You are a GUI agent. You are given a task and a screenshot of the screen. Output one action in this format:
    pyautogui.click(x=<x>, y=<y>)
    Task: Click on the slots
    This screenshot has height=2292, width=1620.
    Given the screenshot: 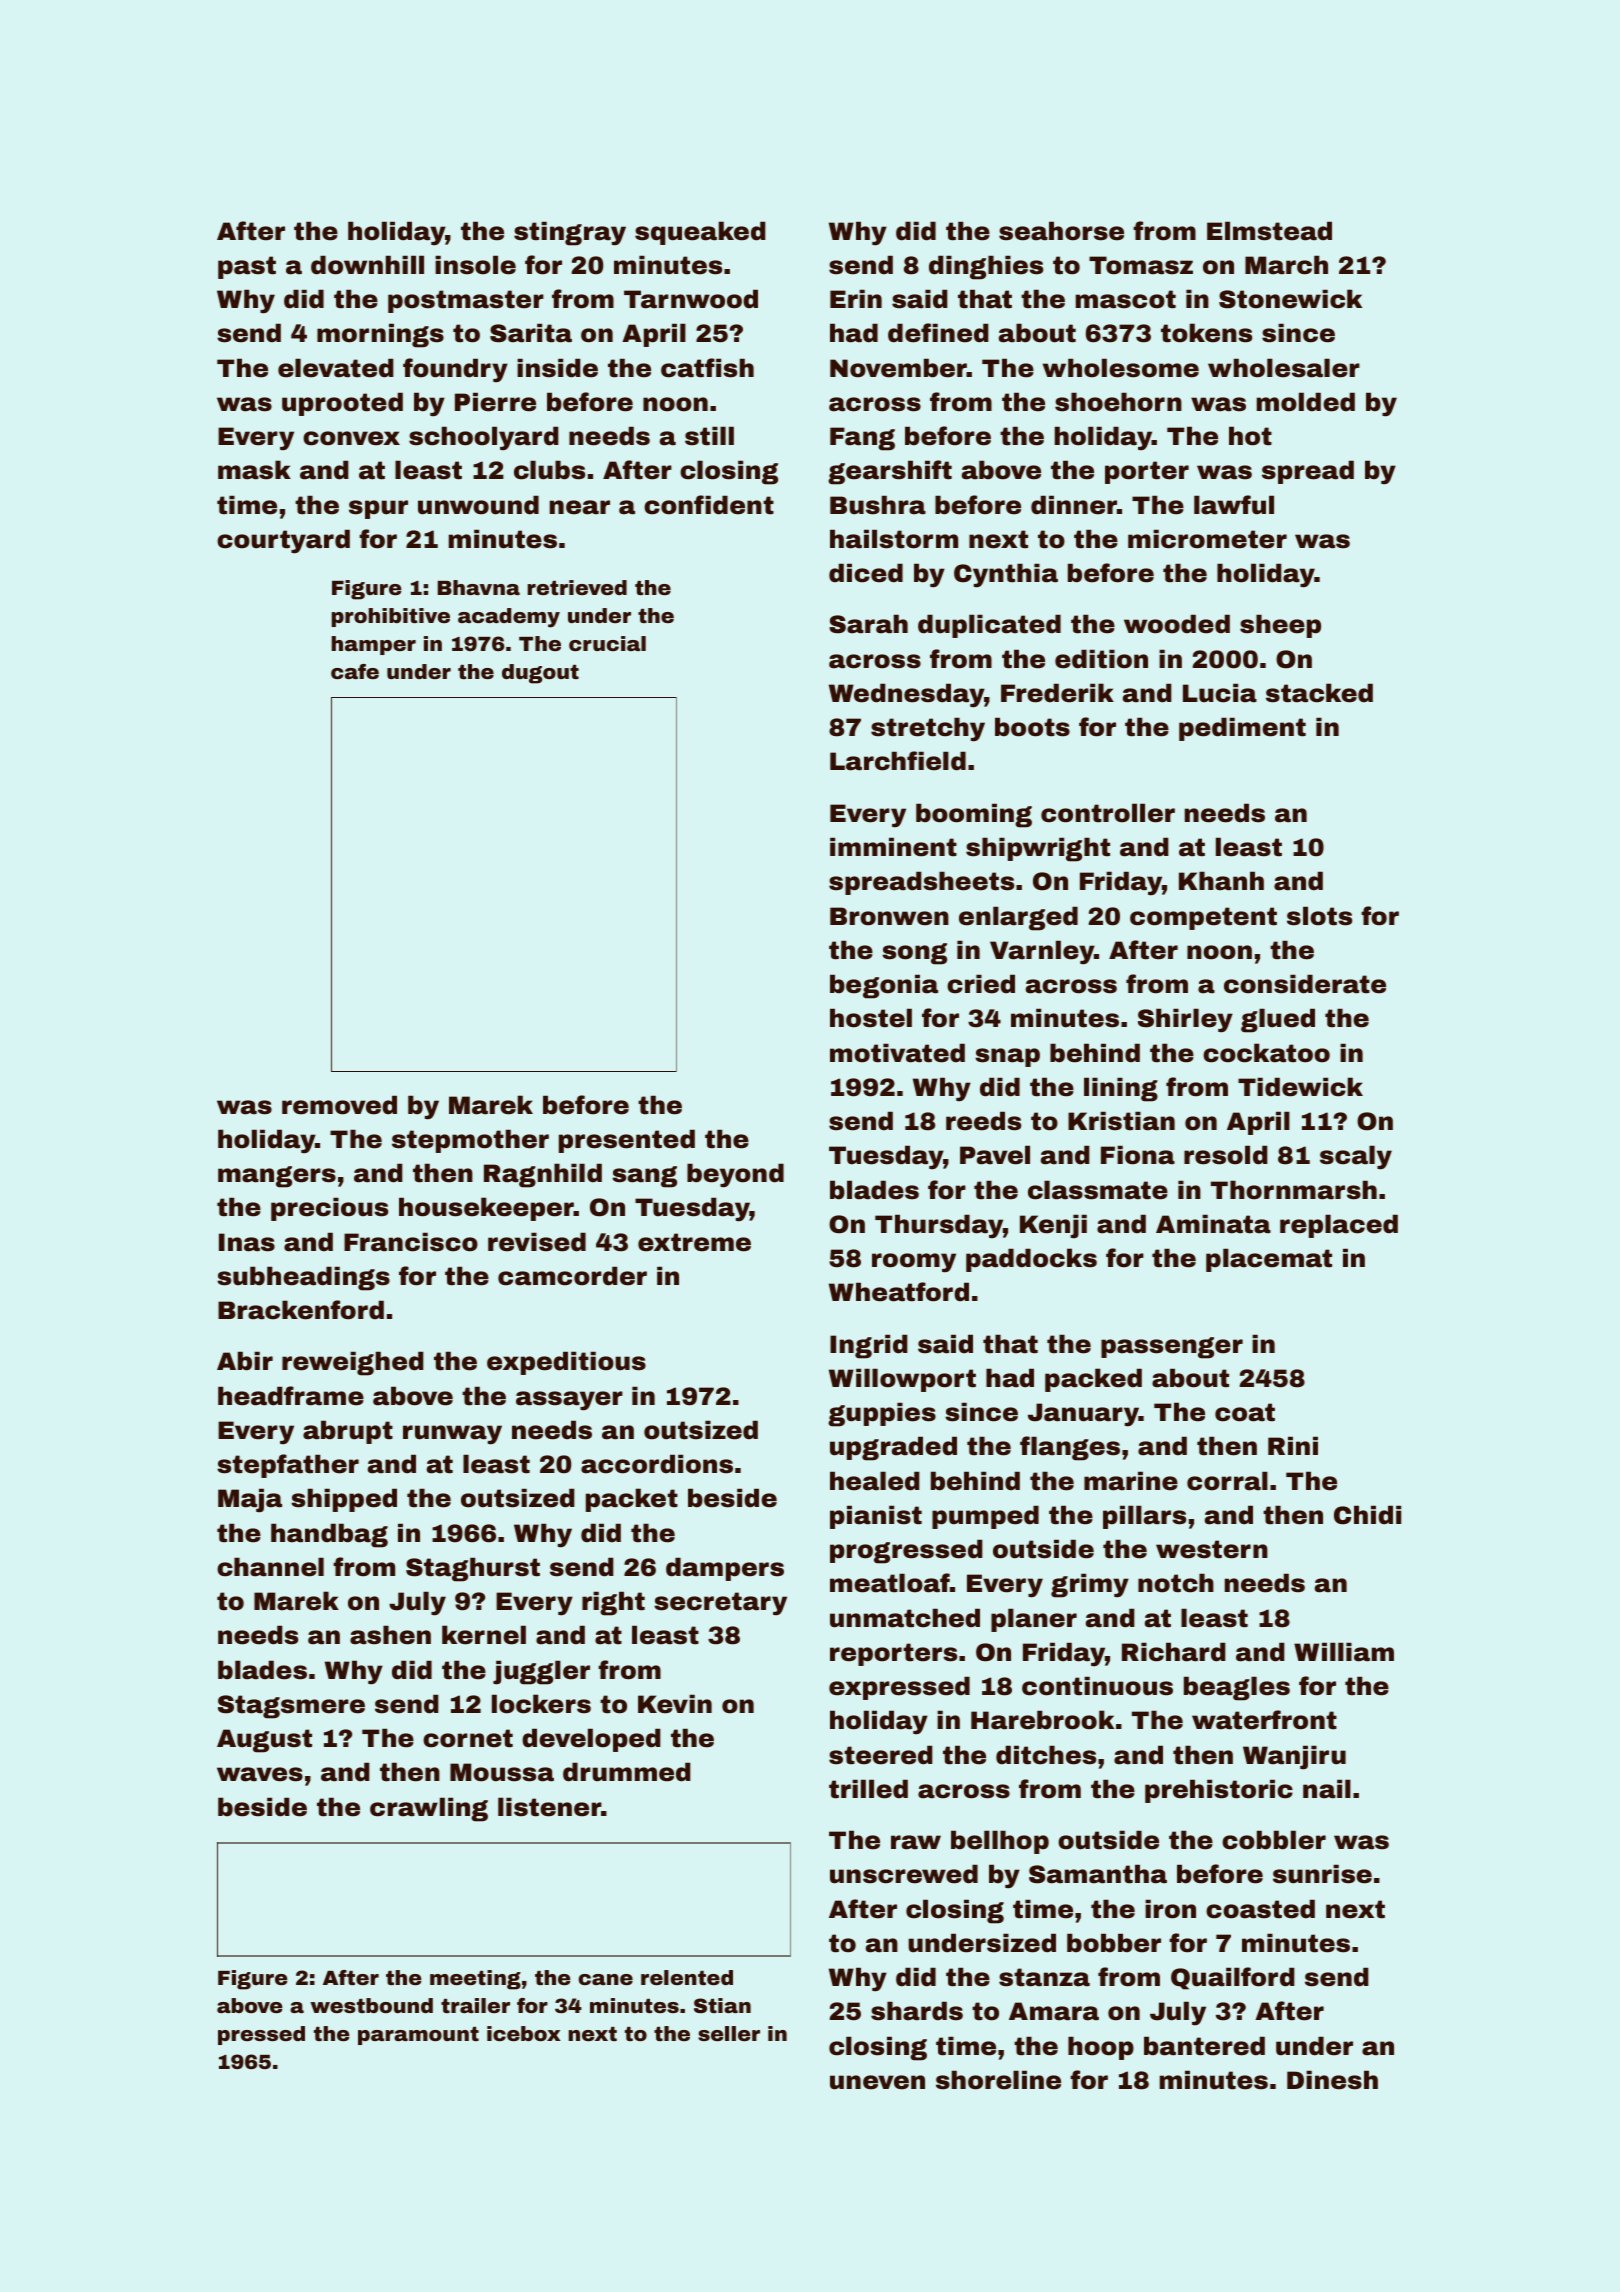 What is the action you would take?
    pyautogui.click(x=1319, y=916)
